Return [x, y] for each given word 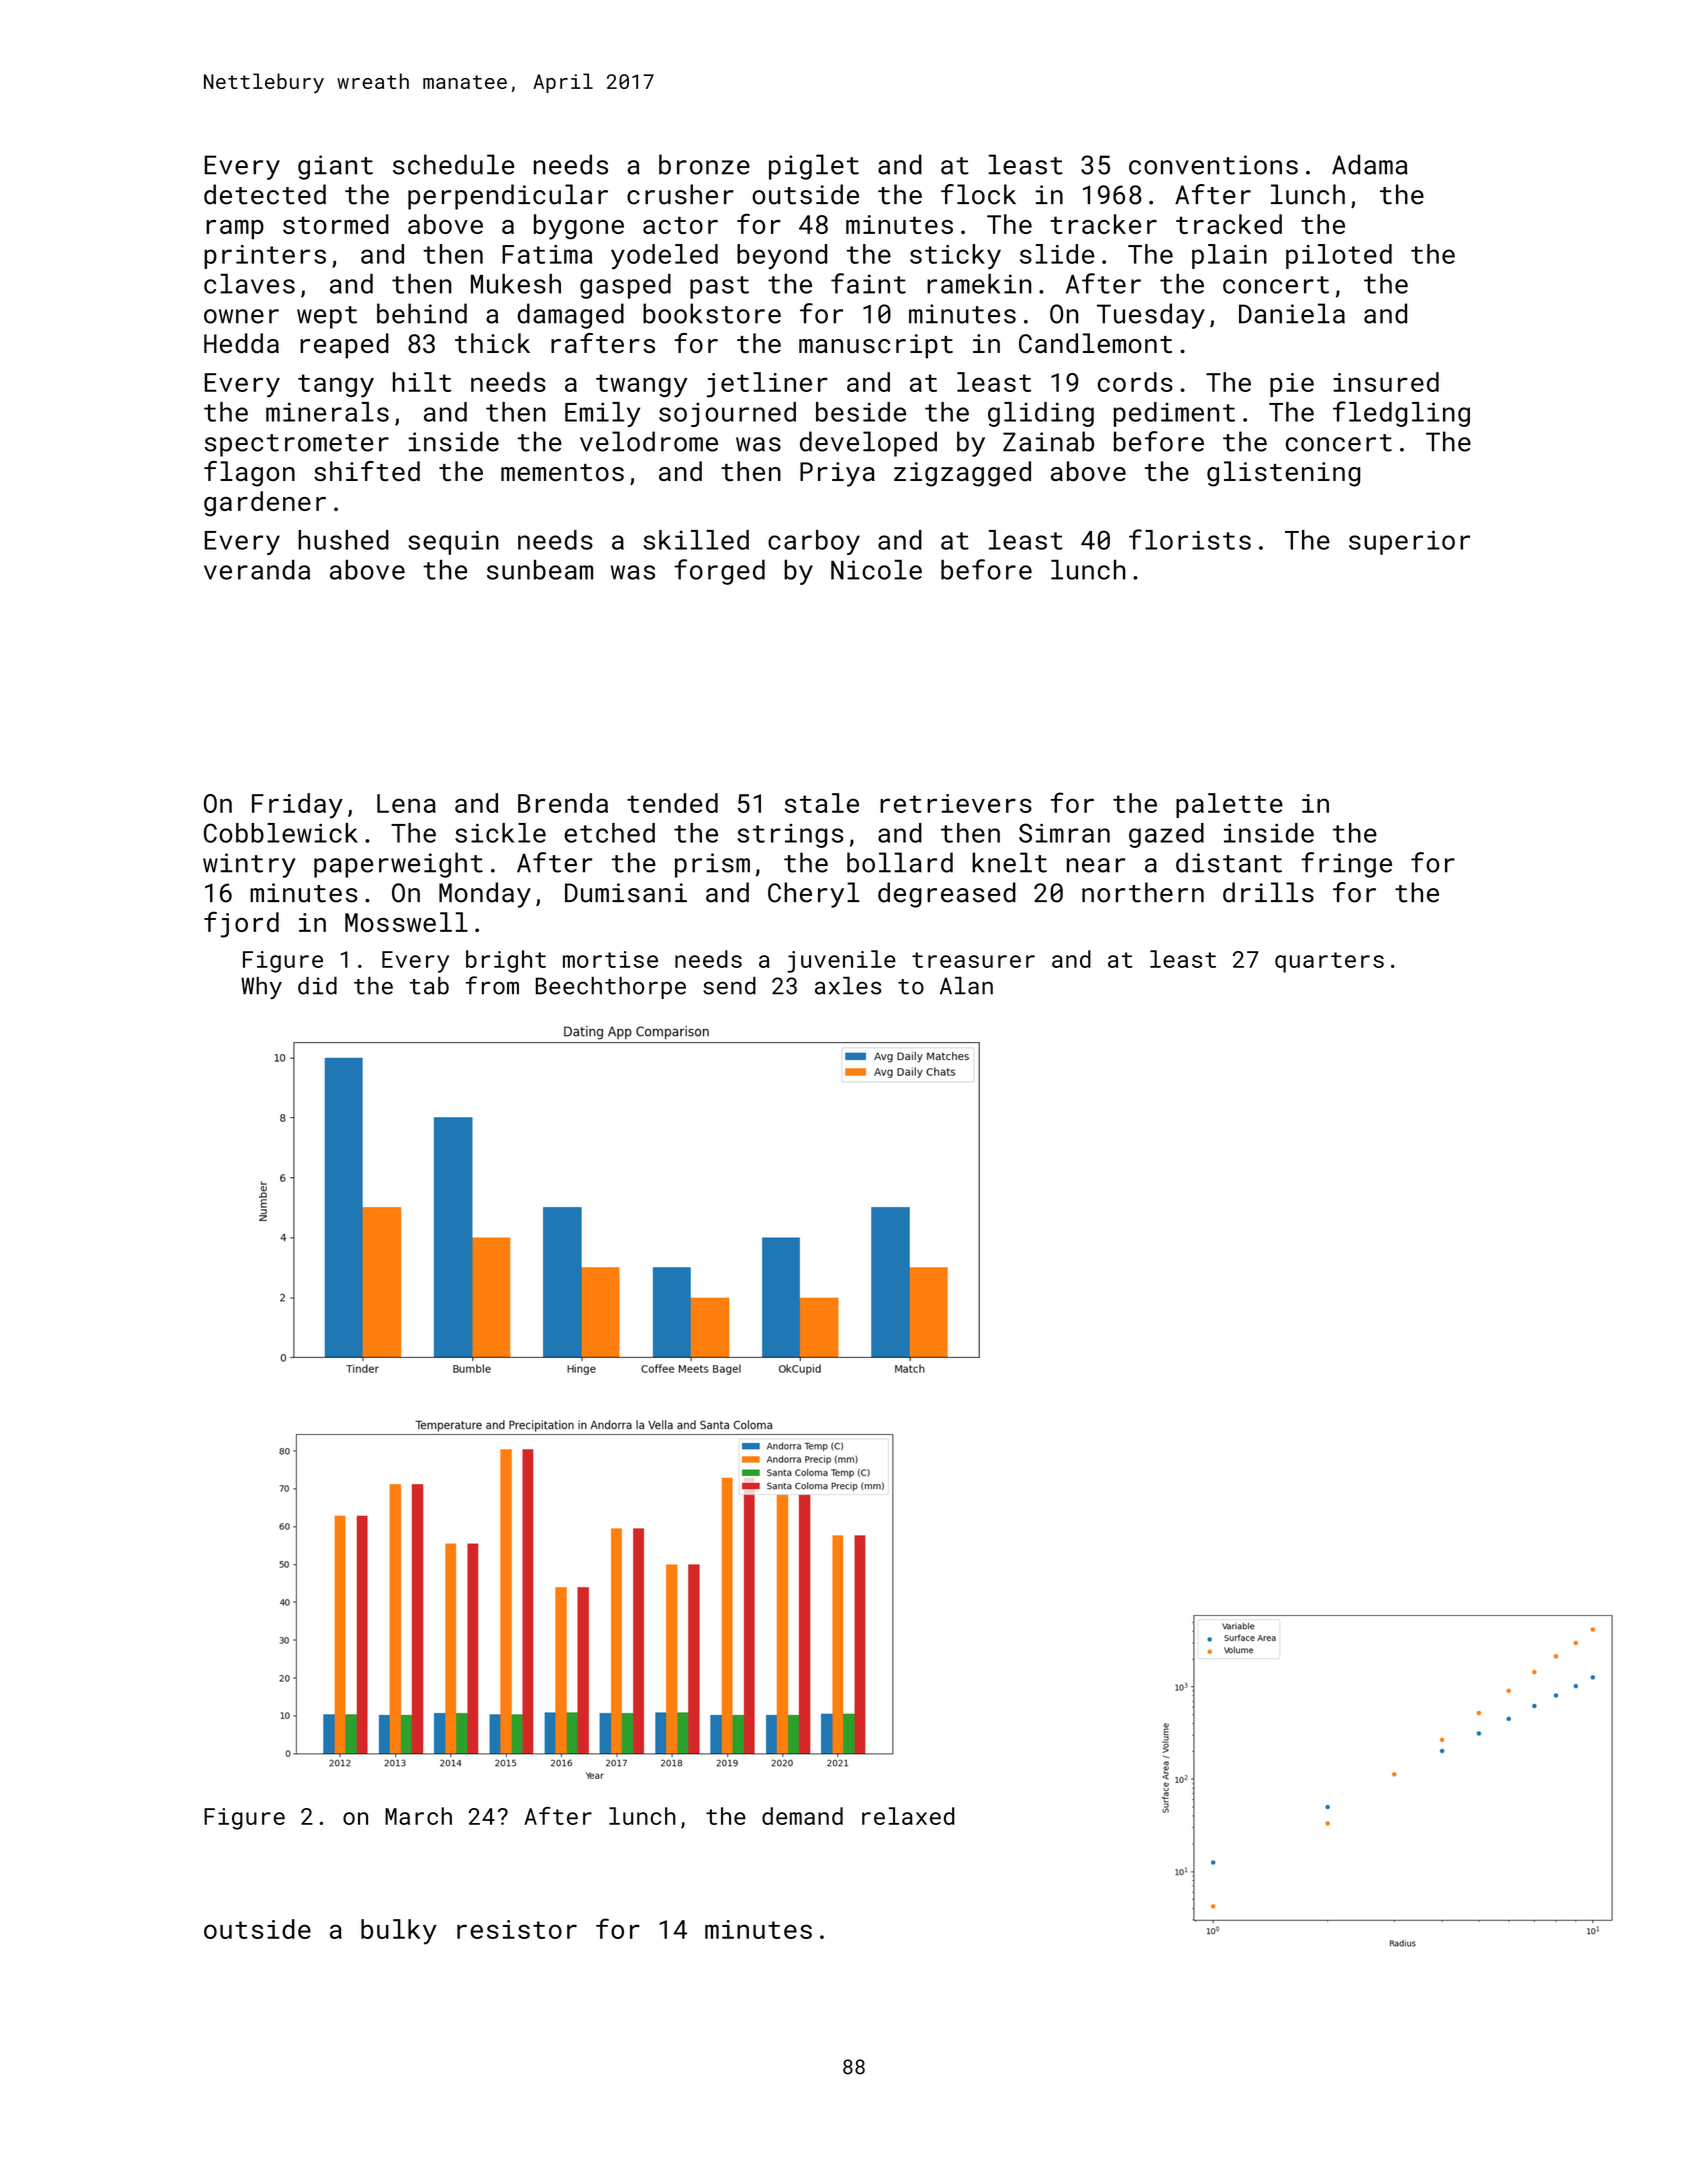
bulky [399, 1932]
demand [802, 1816]
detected [265, 194]
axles [848, 986]
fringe [1346, 865]
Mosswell [406, 922]
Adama [1370, 164]
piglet [814, 167]
